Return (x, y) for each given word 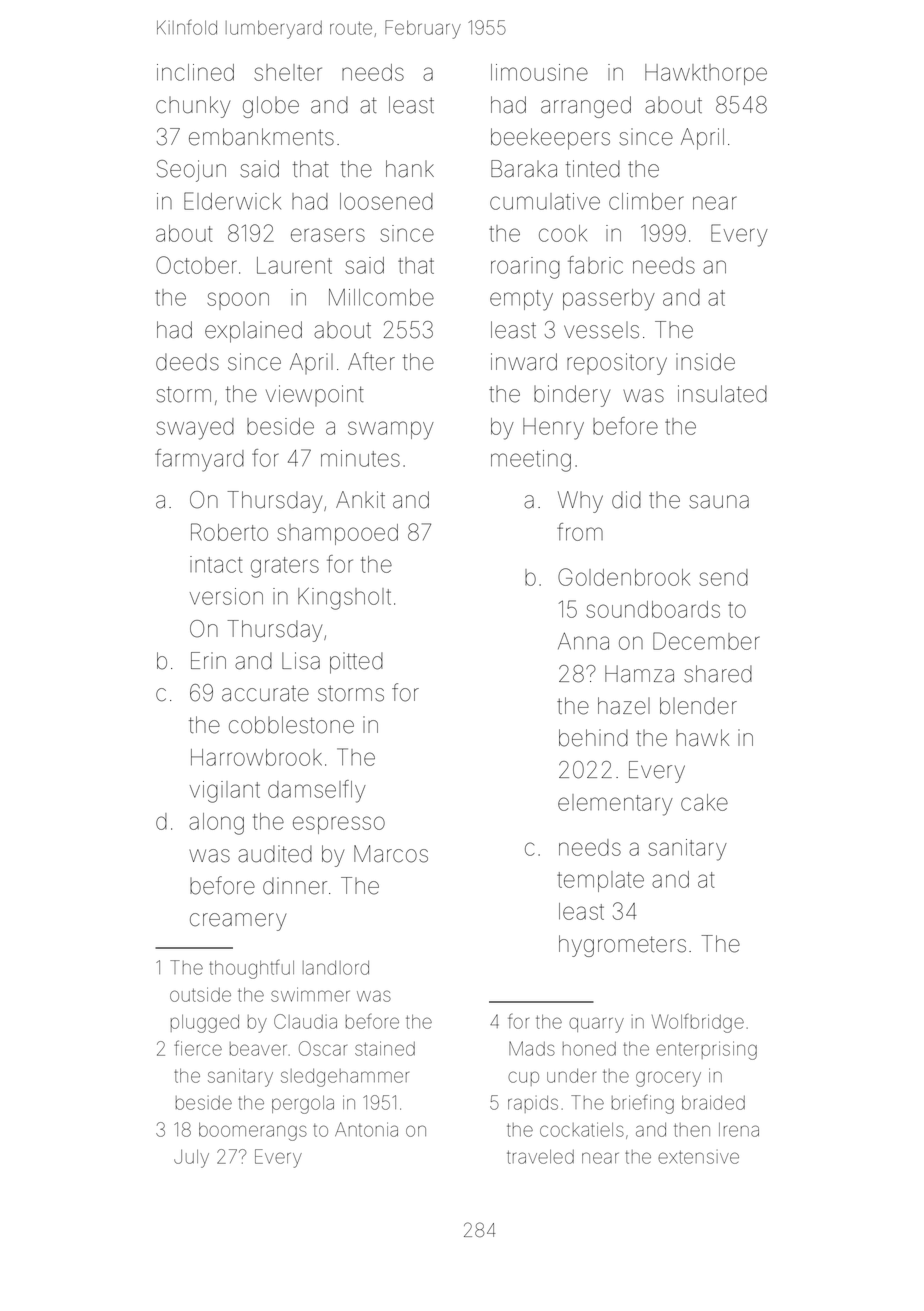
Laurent (294, 265)
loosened (386, 201)
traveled (540, 1157)
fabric (595, 265)
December (706, 641)
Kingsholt (344, 599)
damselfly (317, 791)
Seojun (191, 171)
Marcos (391, 854)
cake (704, 802)
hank (410, 169)
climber (646, 201)
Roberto (229, 532)
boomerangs (253, 1132)
